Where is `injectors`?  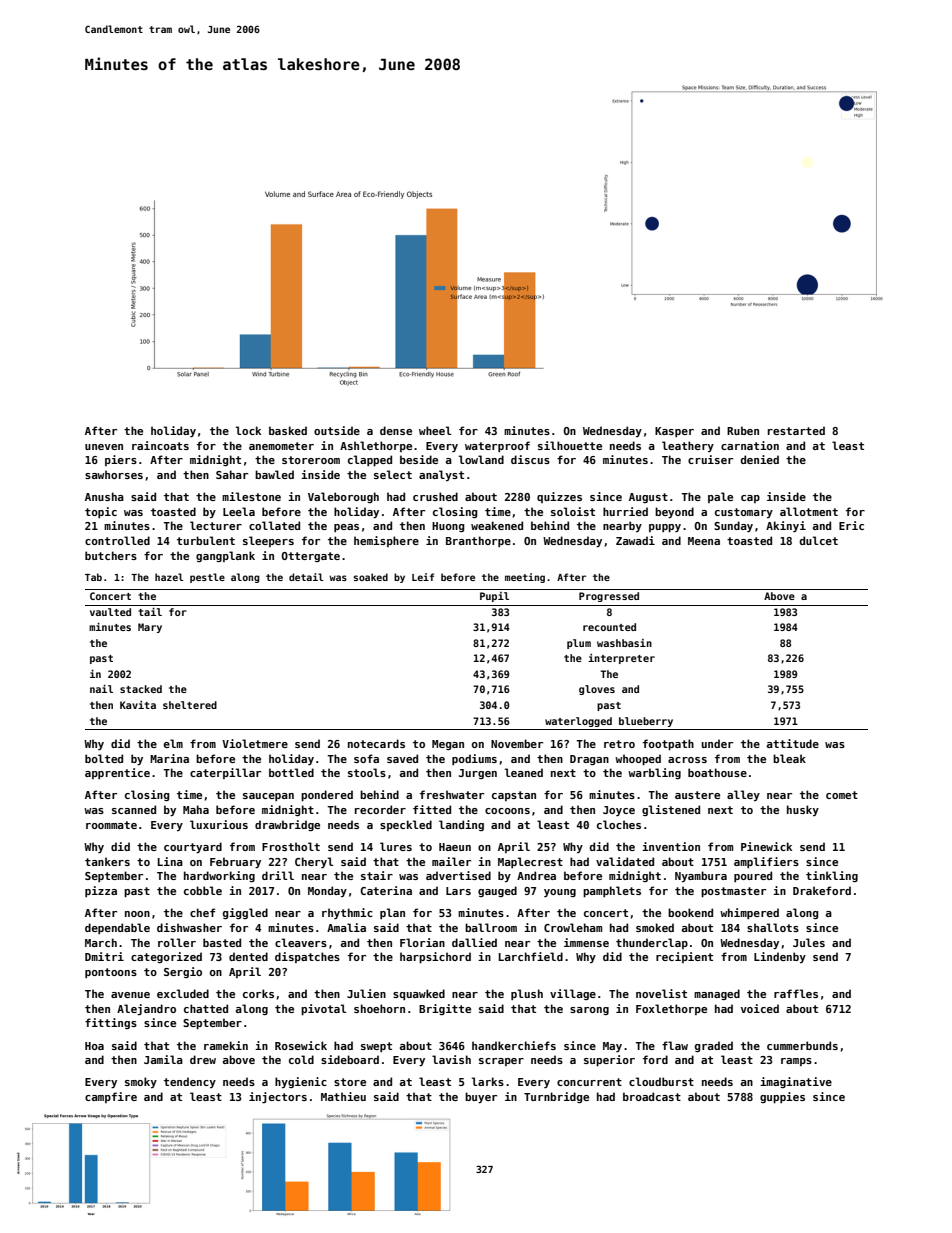 injectors is located at coordinates (278, 1097).
